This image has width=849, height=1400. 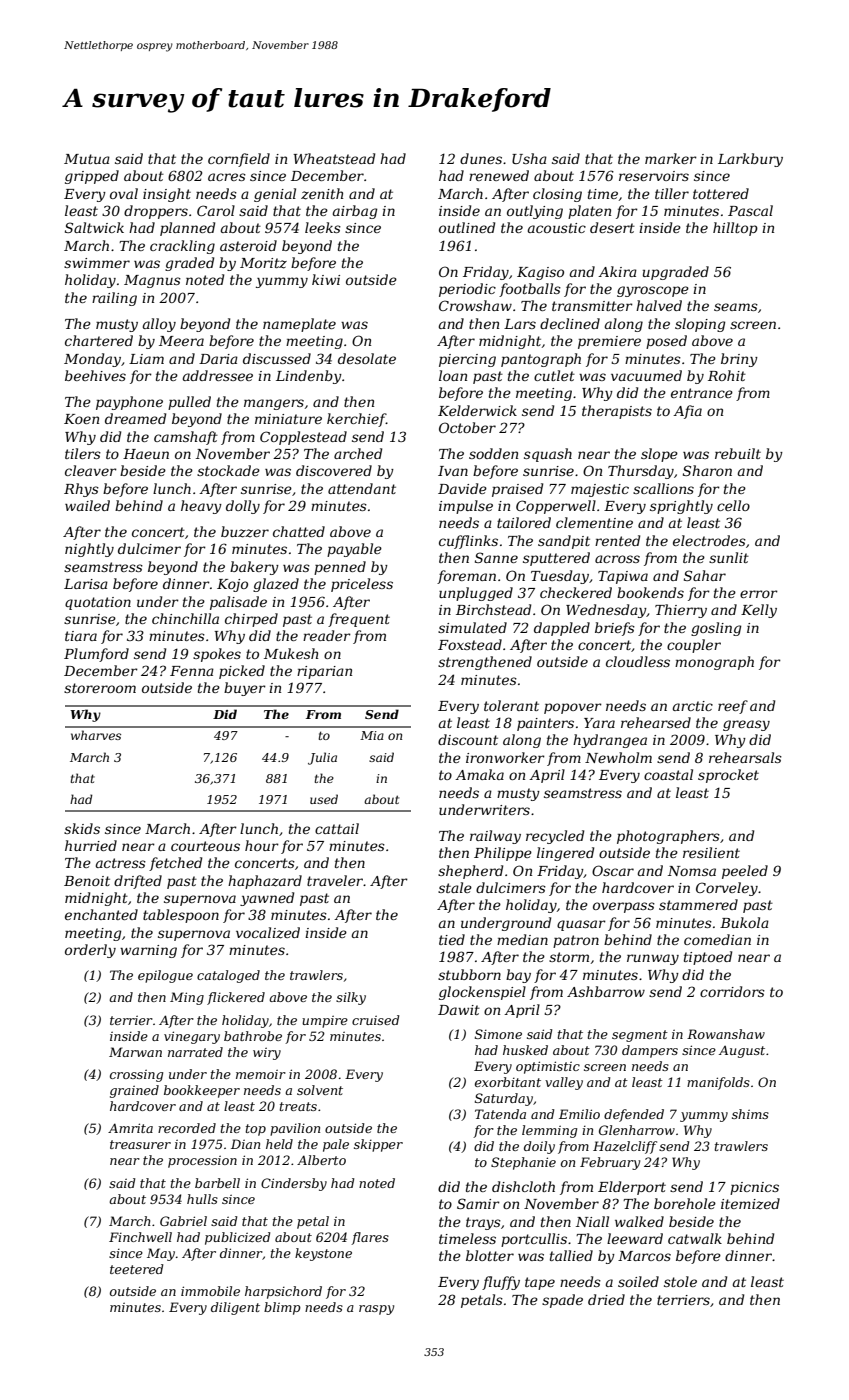 What do you see at coordinates (732, 991) in the image?
I see `corridors` at bounding box center [732, 991].
